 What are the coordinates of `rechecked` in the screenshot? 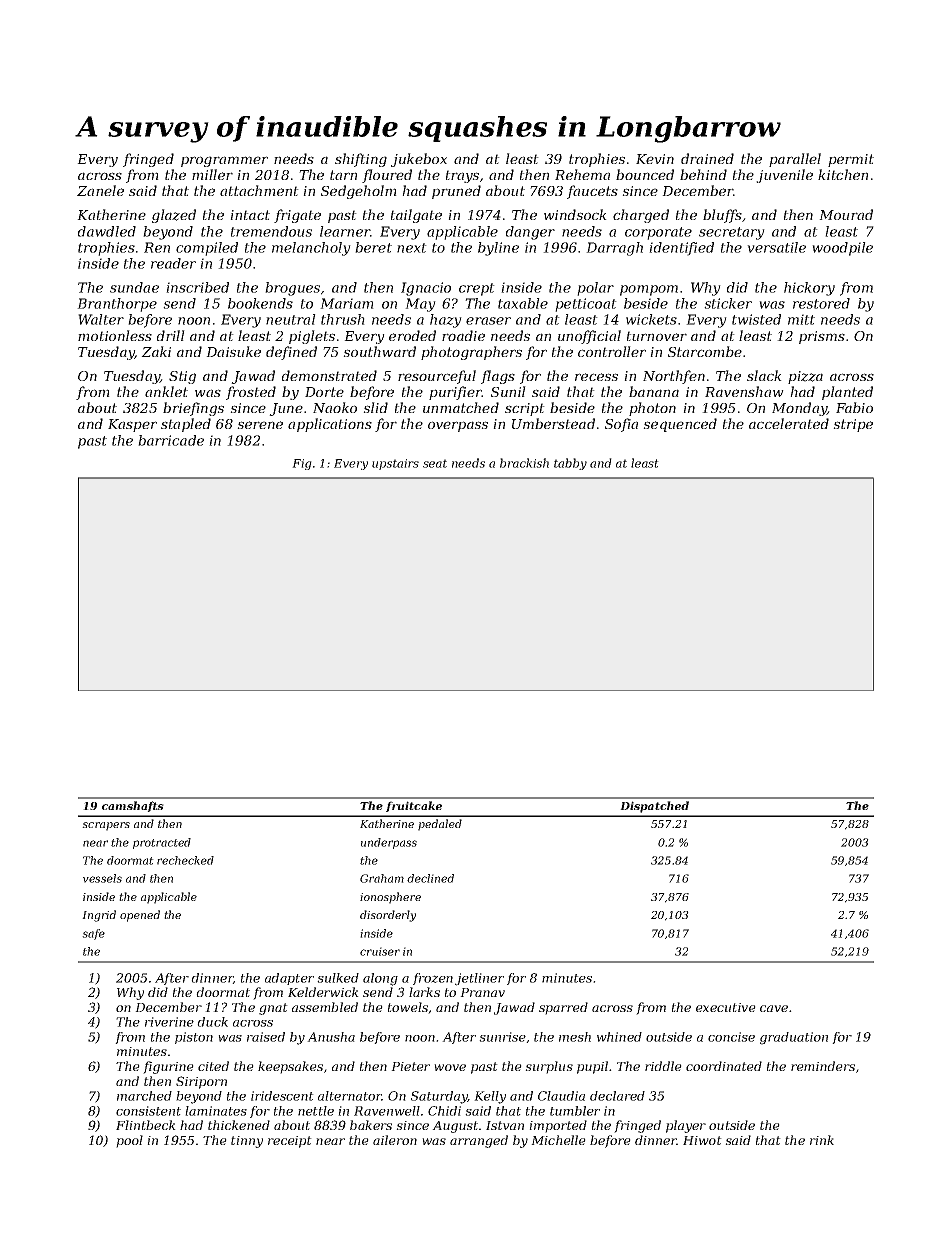 It's located at (185, 860).
